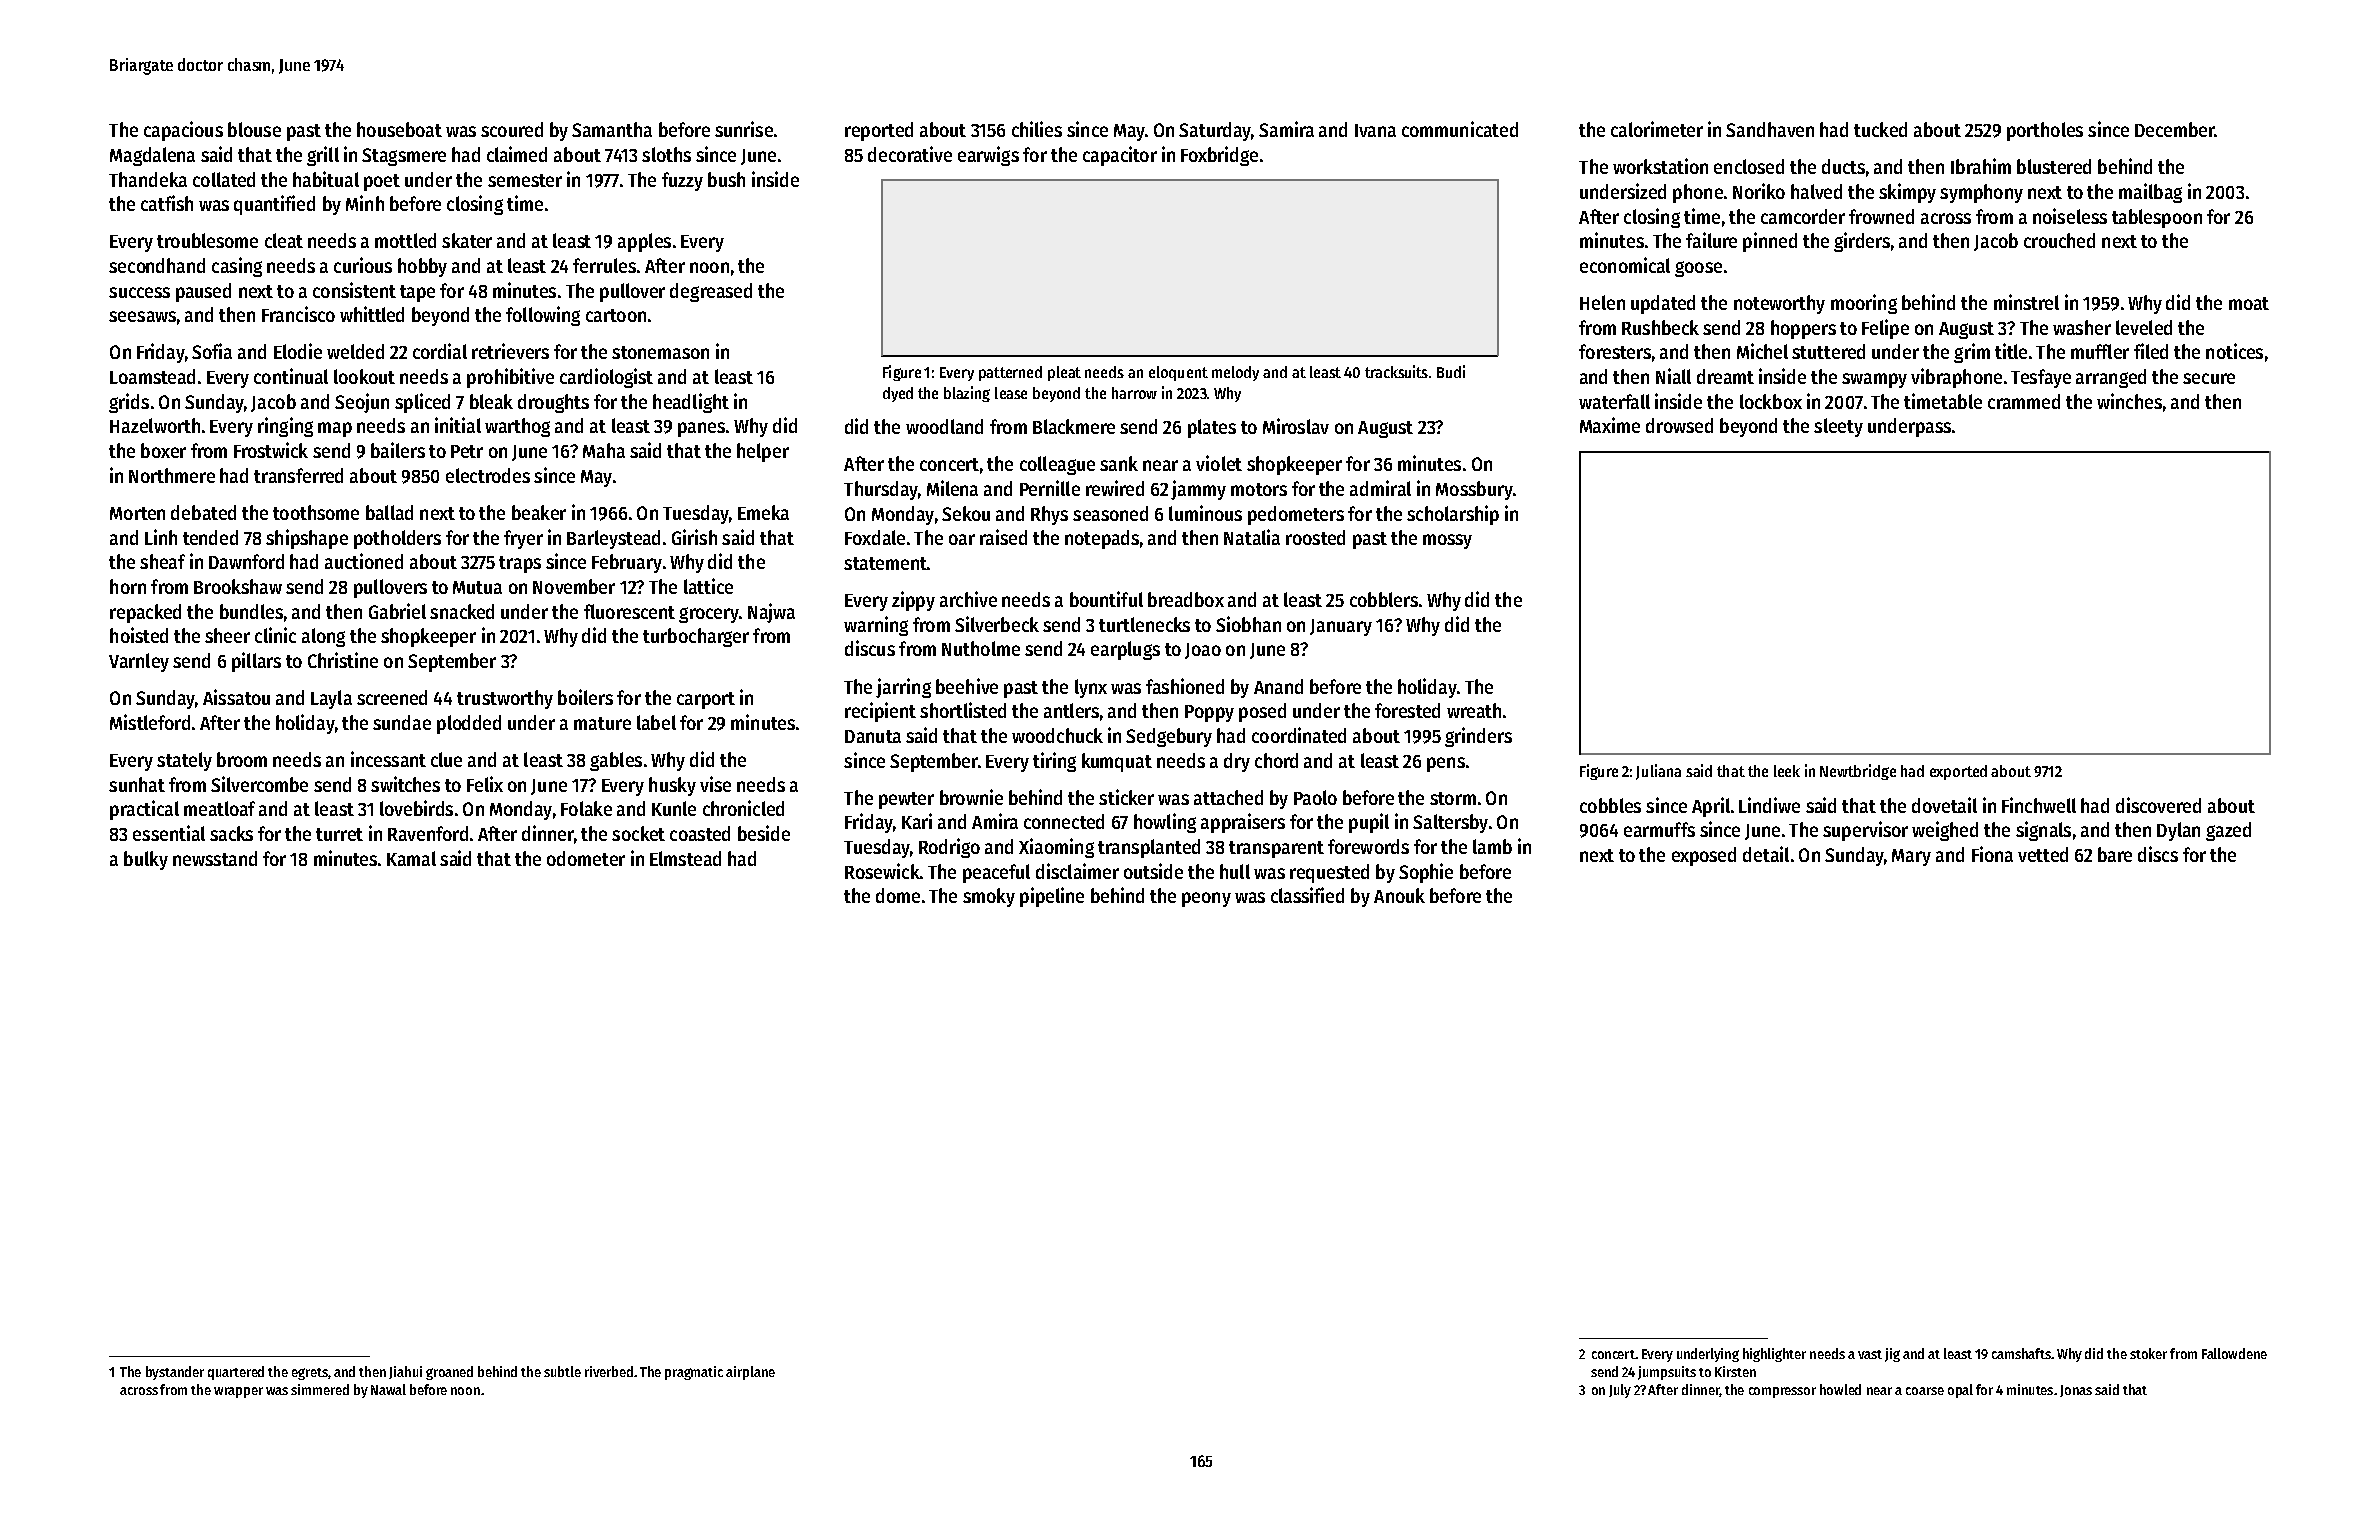 The width and height of the screenshot is (2380, 1540). I want to click on tablespoon, so click(2157, 218).
